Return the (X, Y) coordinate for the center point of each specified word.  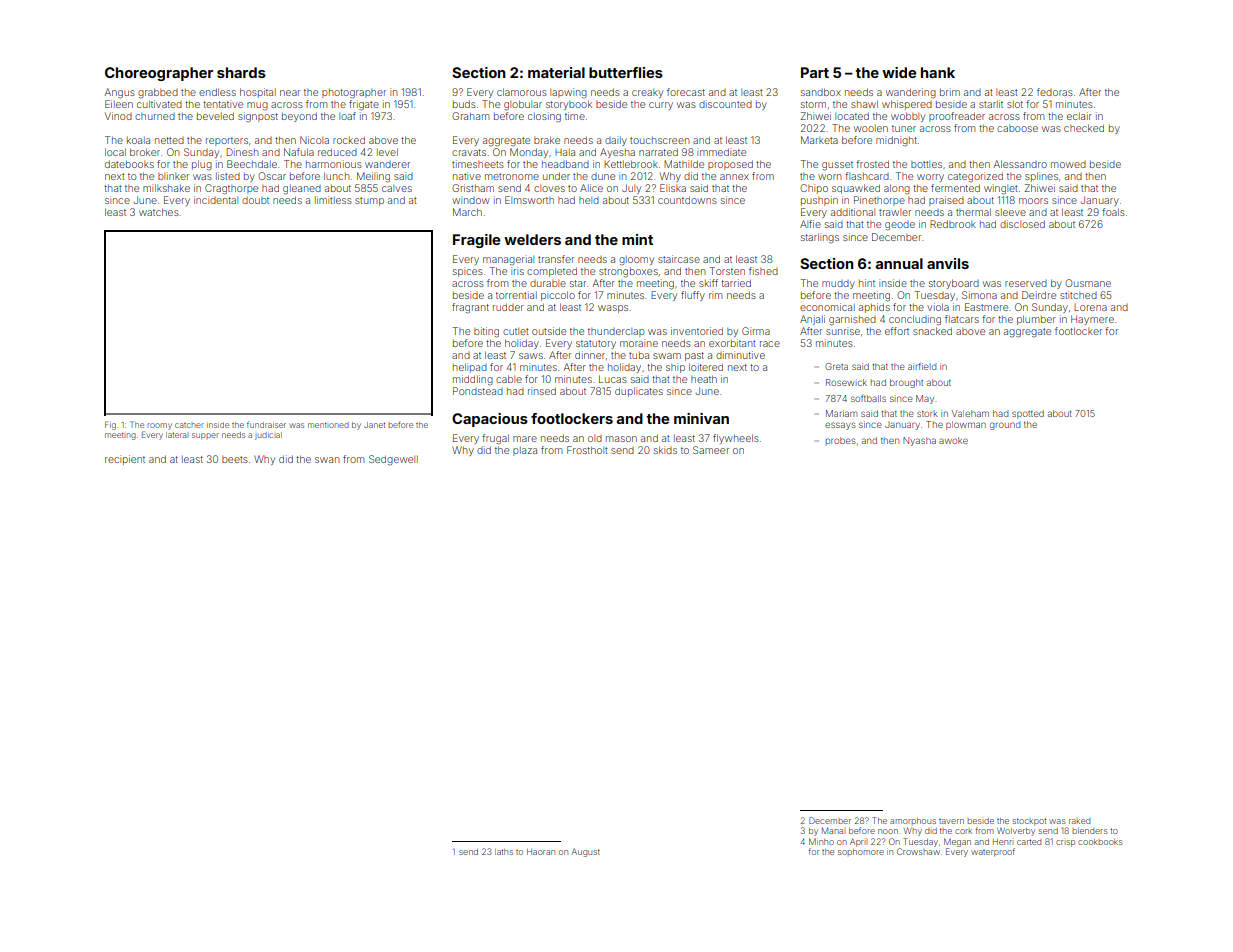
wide (899, 72)
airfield (922, 366)
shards (241, 72)
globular (523, 105)
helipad (470, 368)
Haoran (541, 852)
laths (504, 852)
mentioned (328, 425)
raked (1079, 821)
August (586, 852)
